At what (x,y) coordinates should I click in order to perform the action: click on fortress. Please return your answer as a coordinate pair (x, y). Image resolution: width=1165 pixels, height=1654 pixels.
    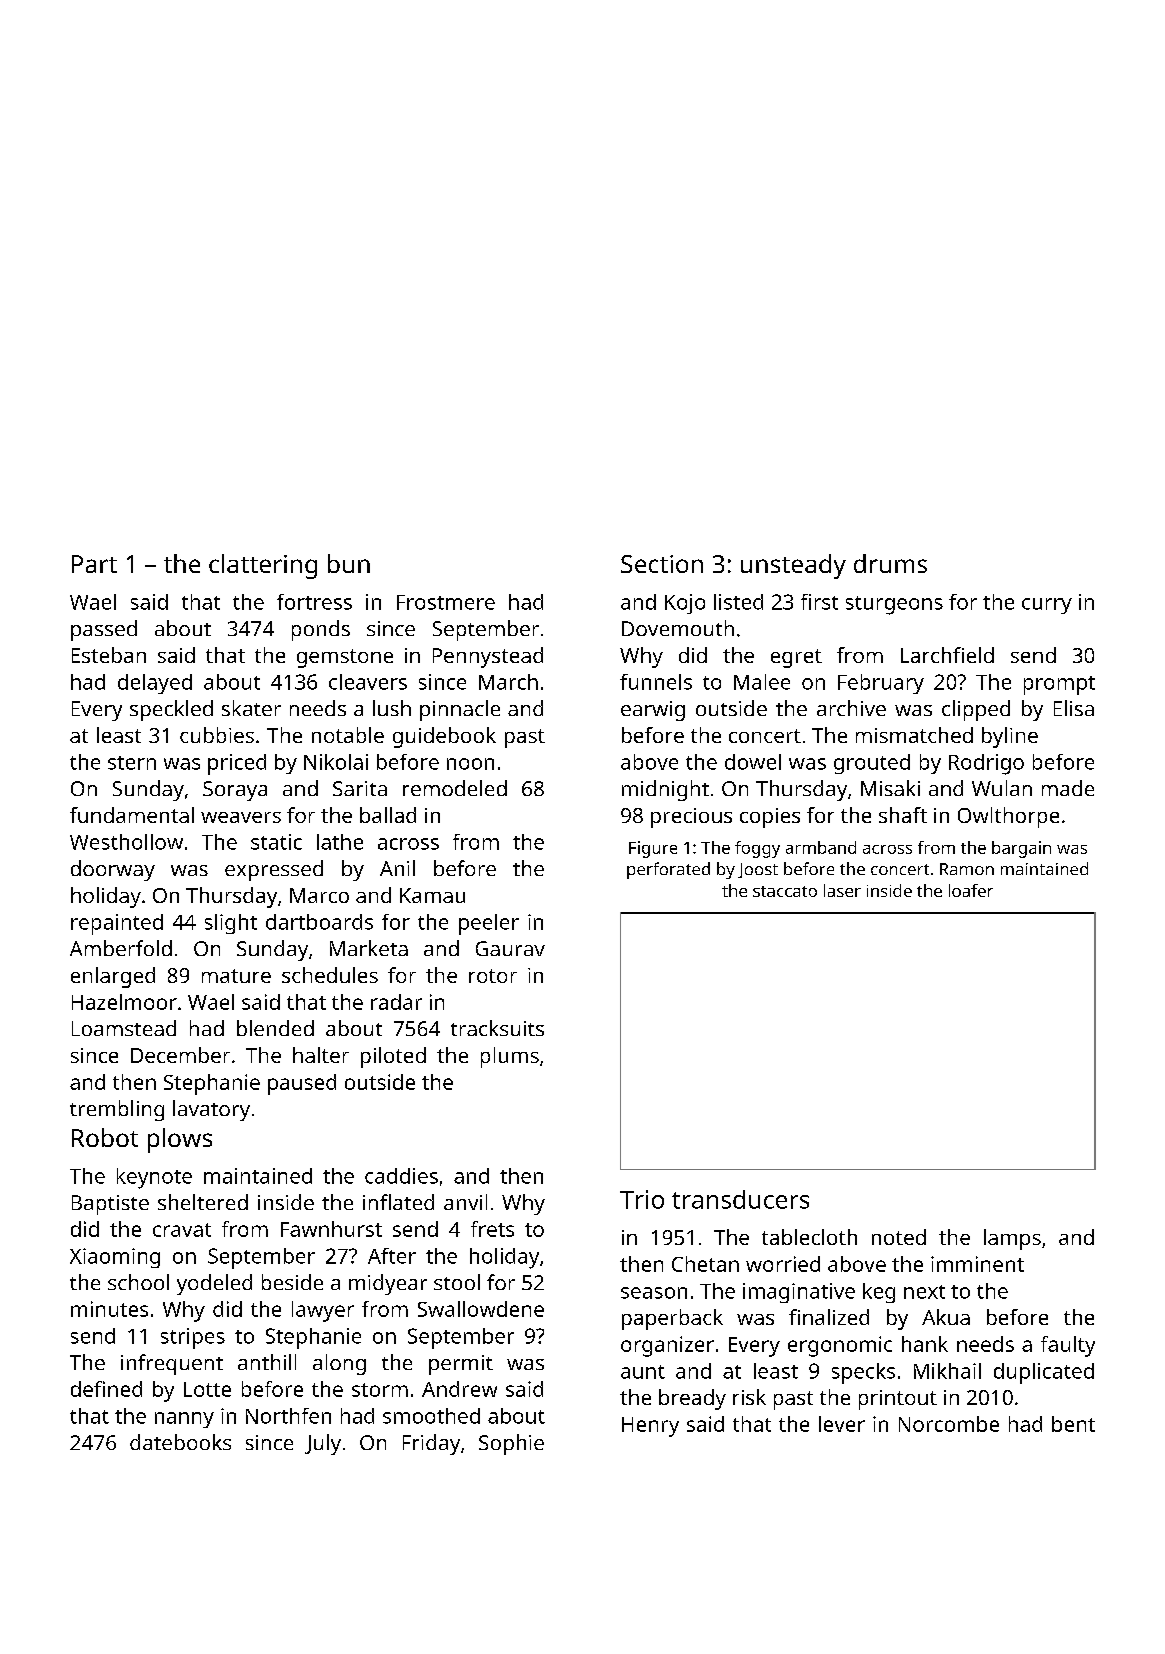
    Looking at the image, I should click on (314, 602).
